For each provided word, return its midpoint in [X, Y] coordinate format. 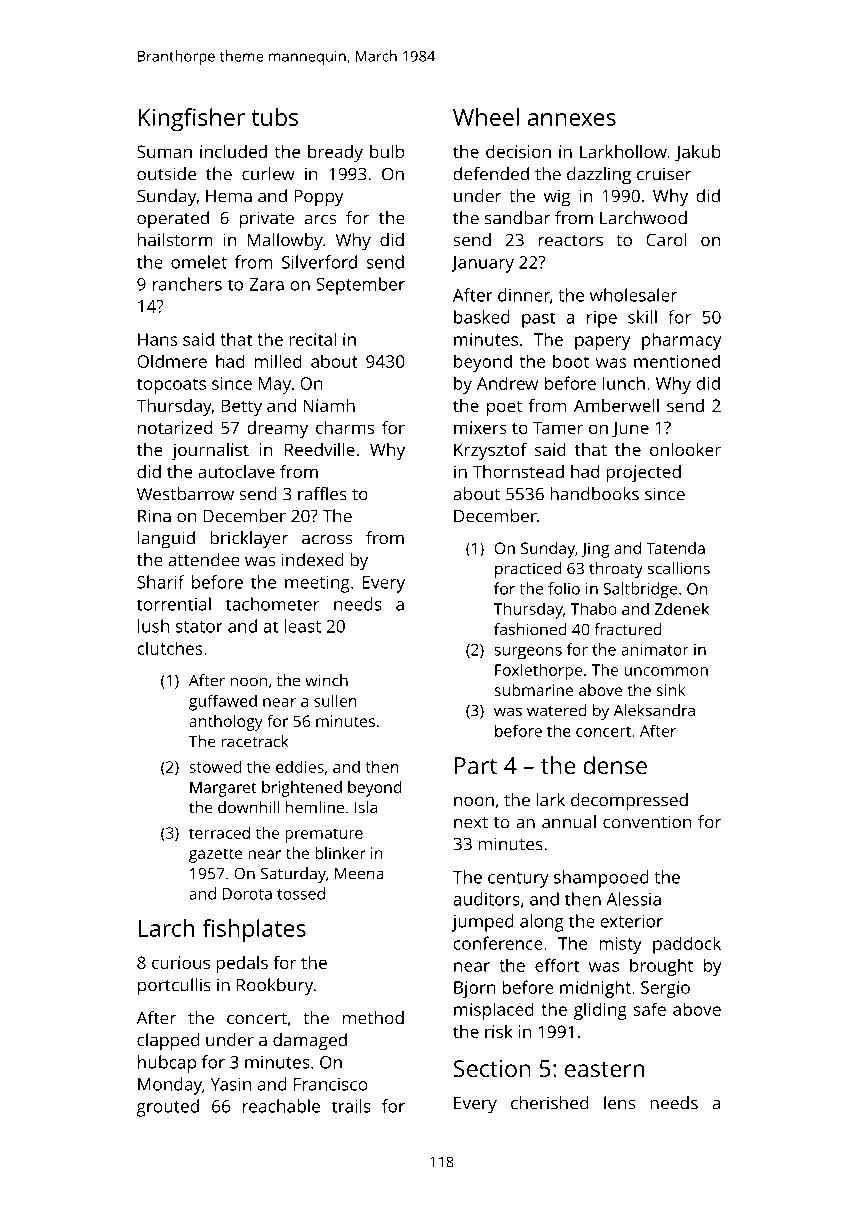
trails [351, 1106]
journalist [210, 451]
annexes [572, 119]
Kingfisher [192, 120]
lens [619, 1103]
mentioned [677, 361]
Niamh [329, 405]
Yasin [231, 1084]
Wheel [486, 117]
